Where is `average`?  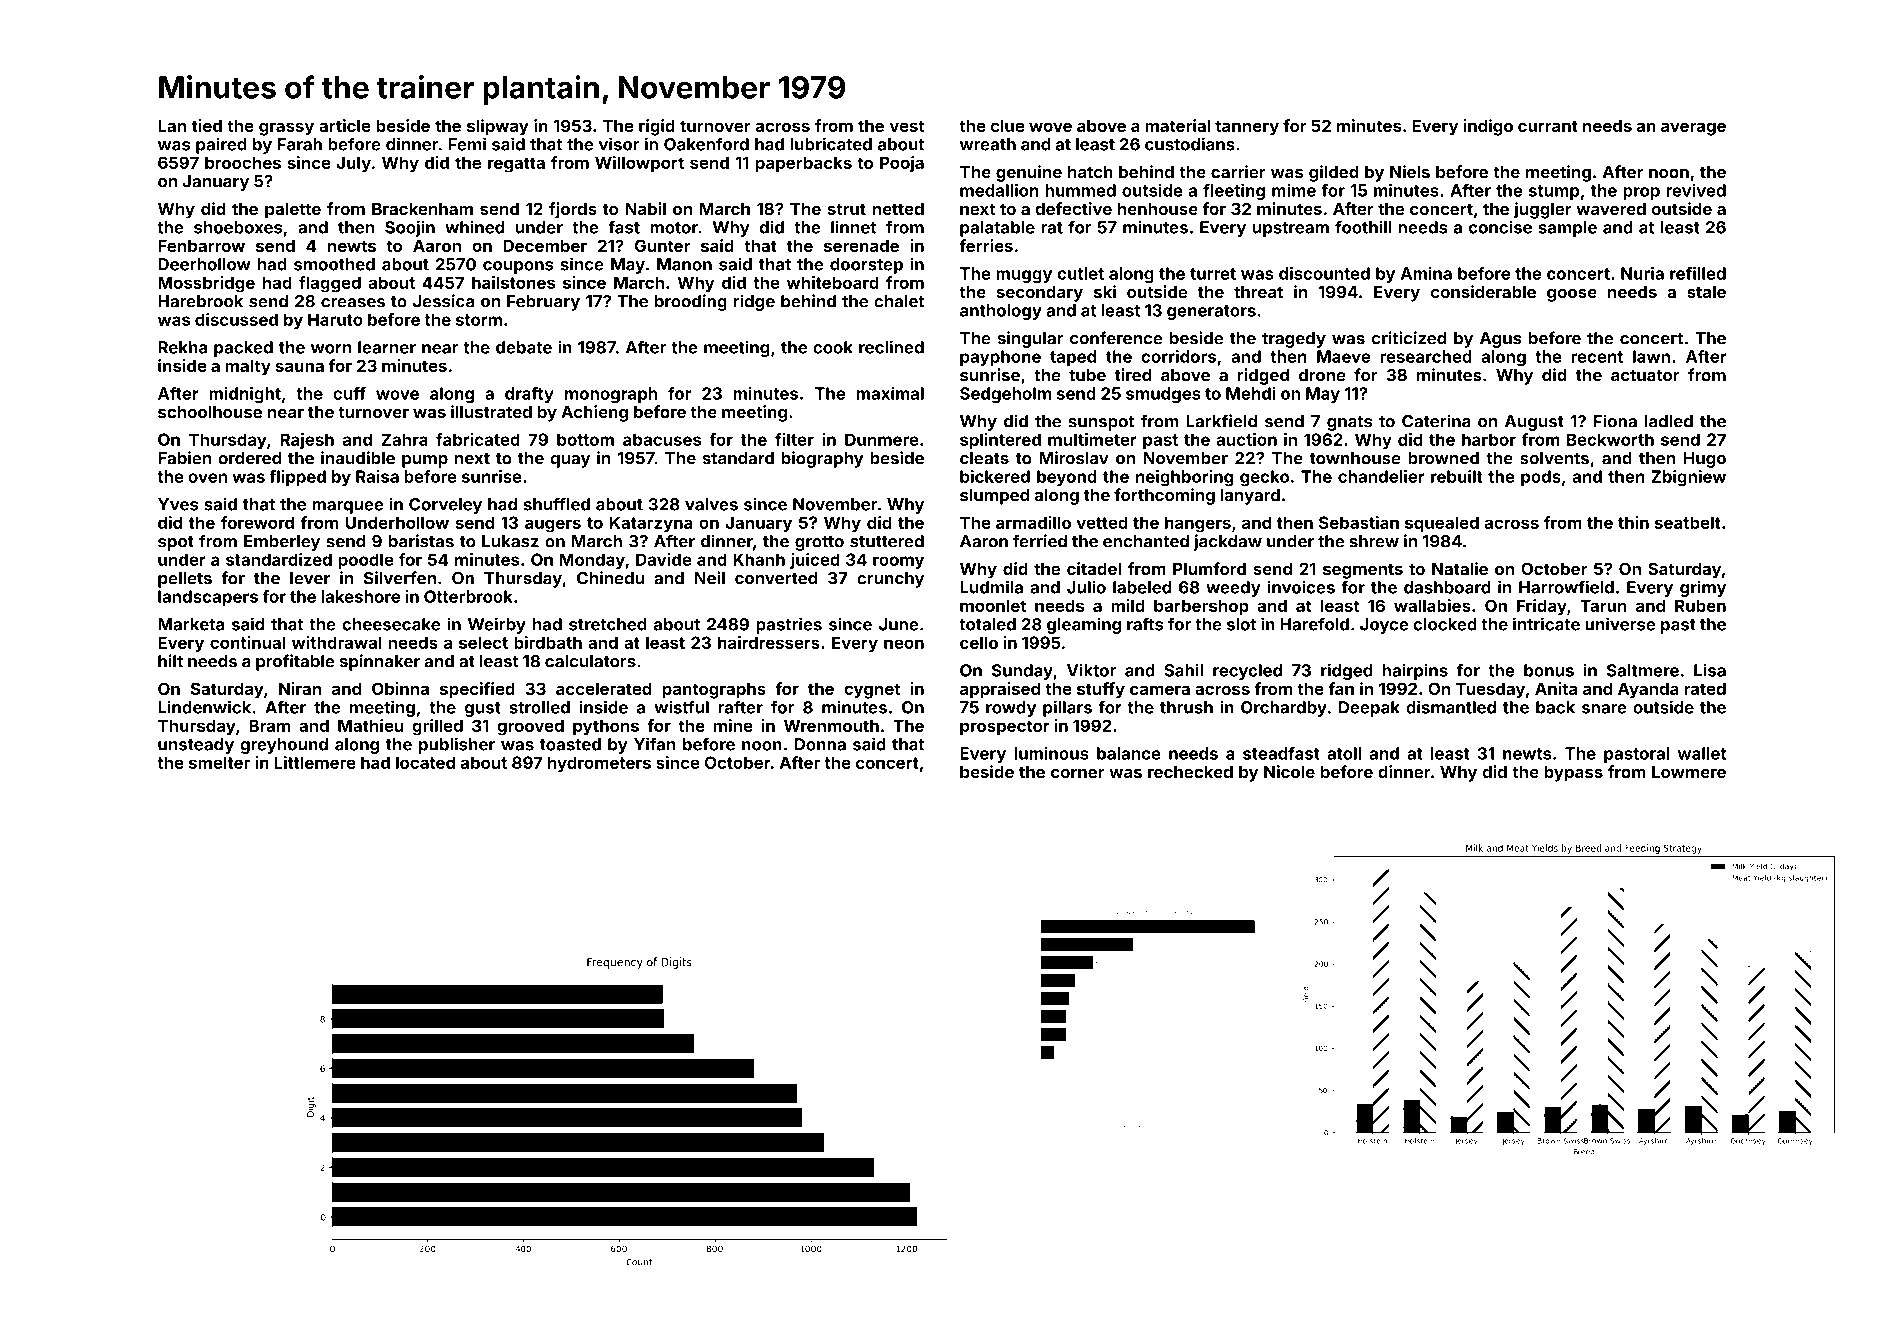 average is located at coordinates (1693, 129).
